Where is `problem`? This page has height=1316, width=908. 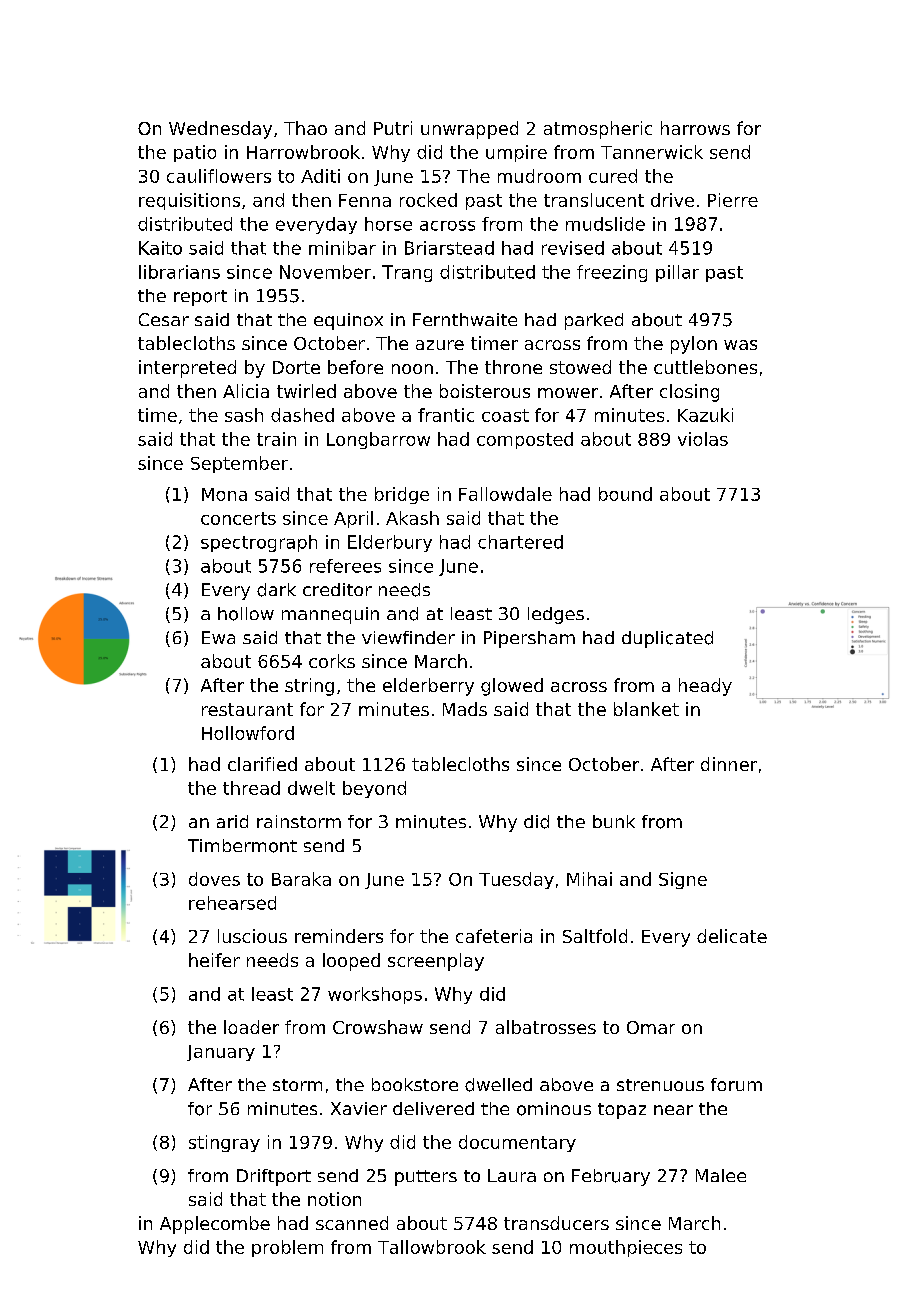
problem is located at coordinates (287, 1248).
